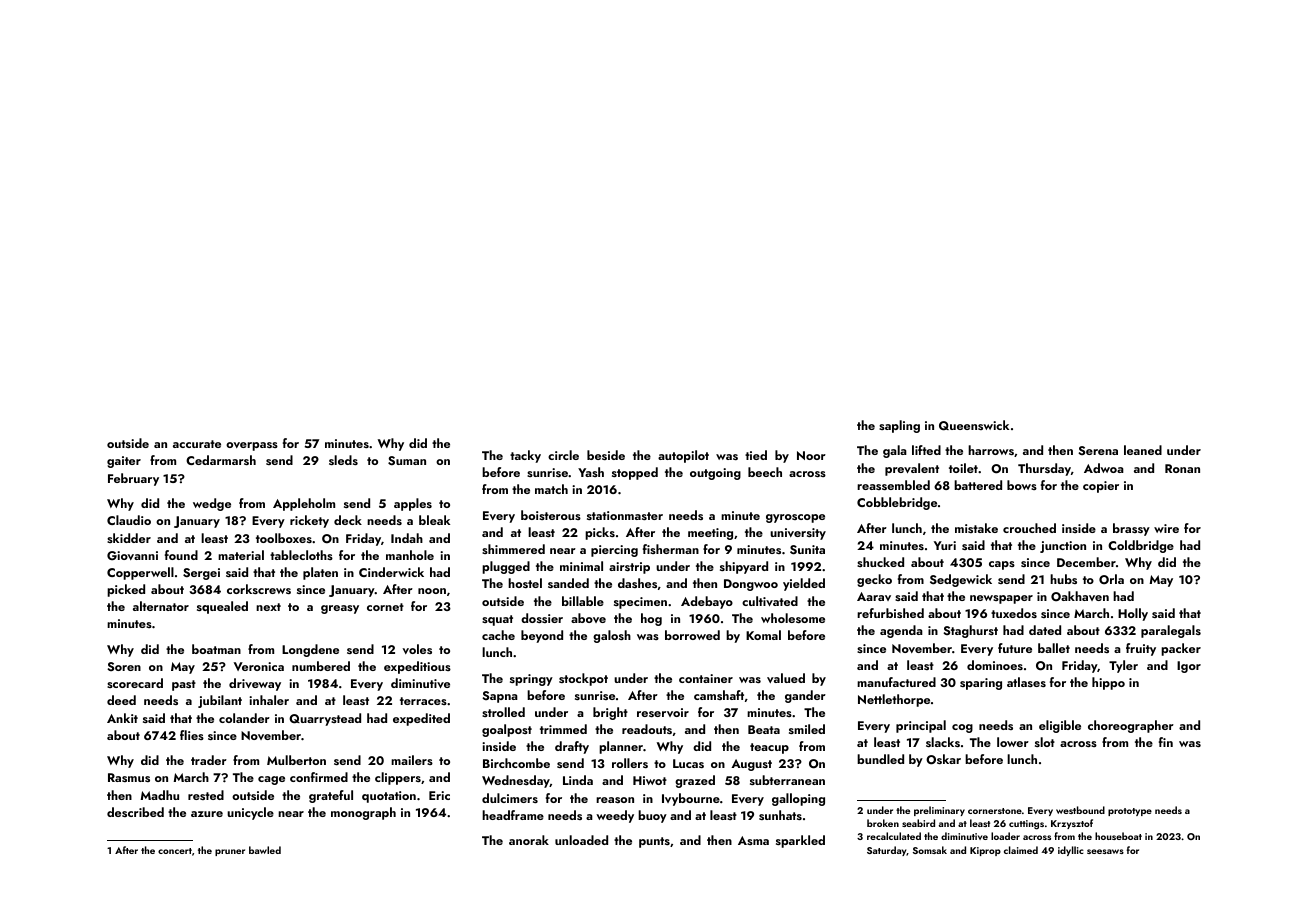 This screenshot has width=1308, height=924. What do you see at coordinates (962, 728) in the screenshot?
I see `cog` at bounding box center [962, 728].
